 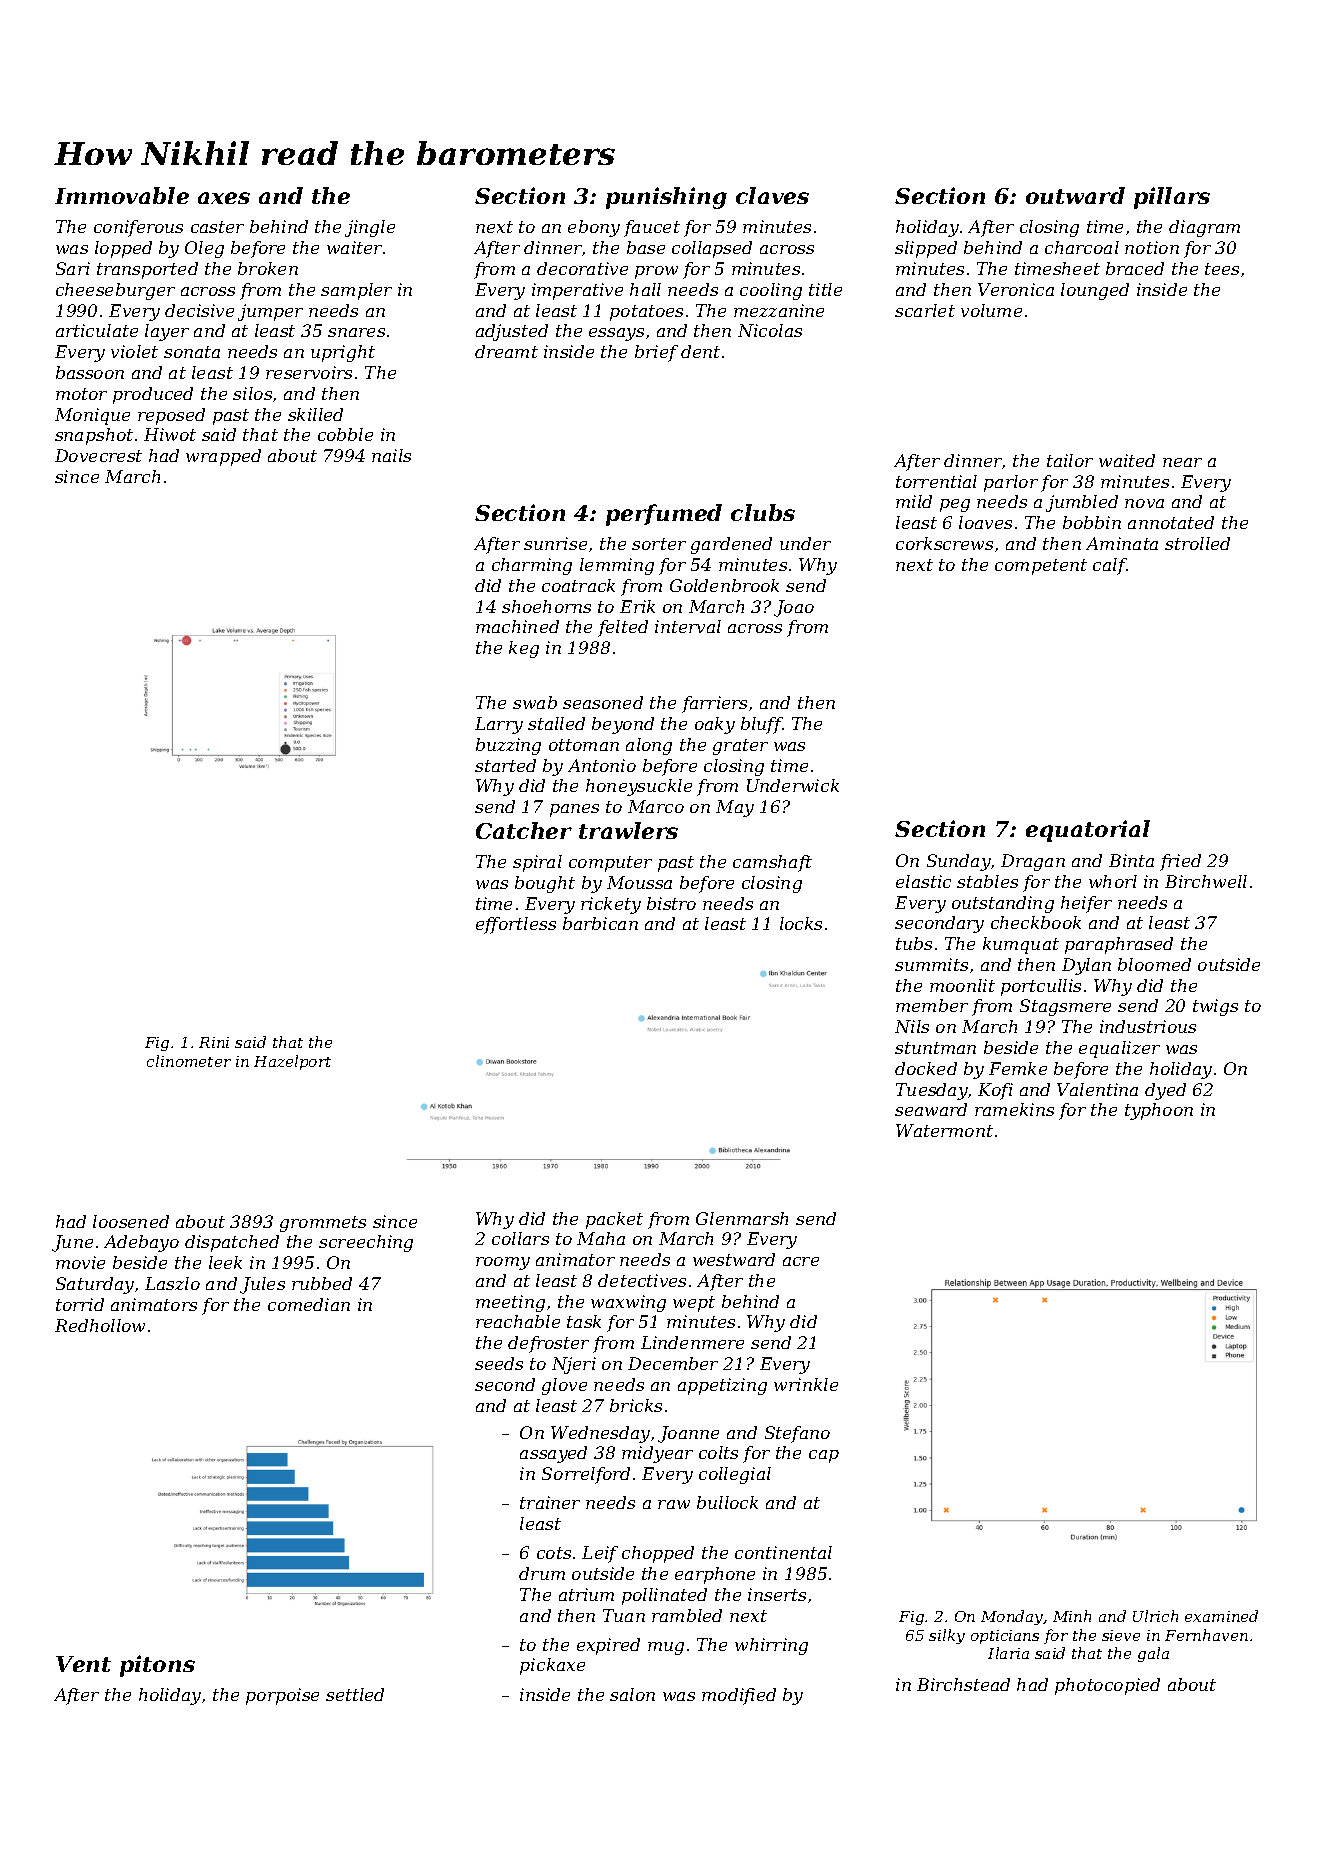 What do you see at coordinates (516, 925) in the page?
I see `effortless` at bounding box center [516, 925].
